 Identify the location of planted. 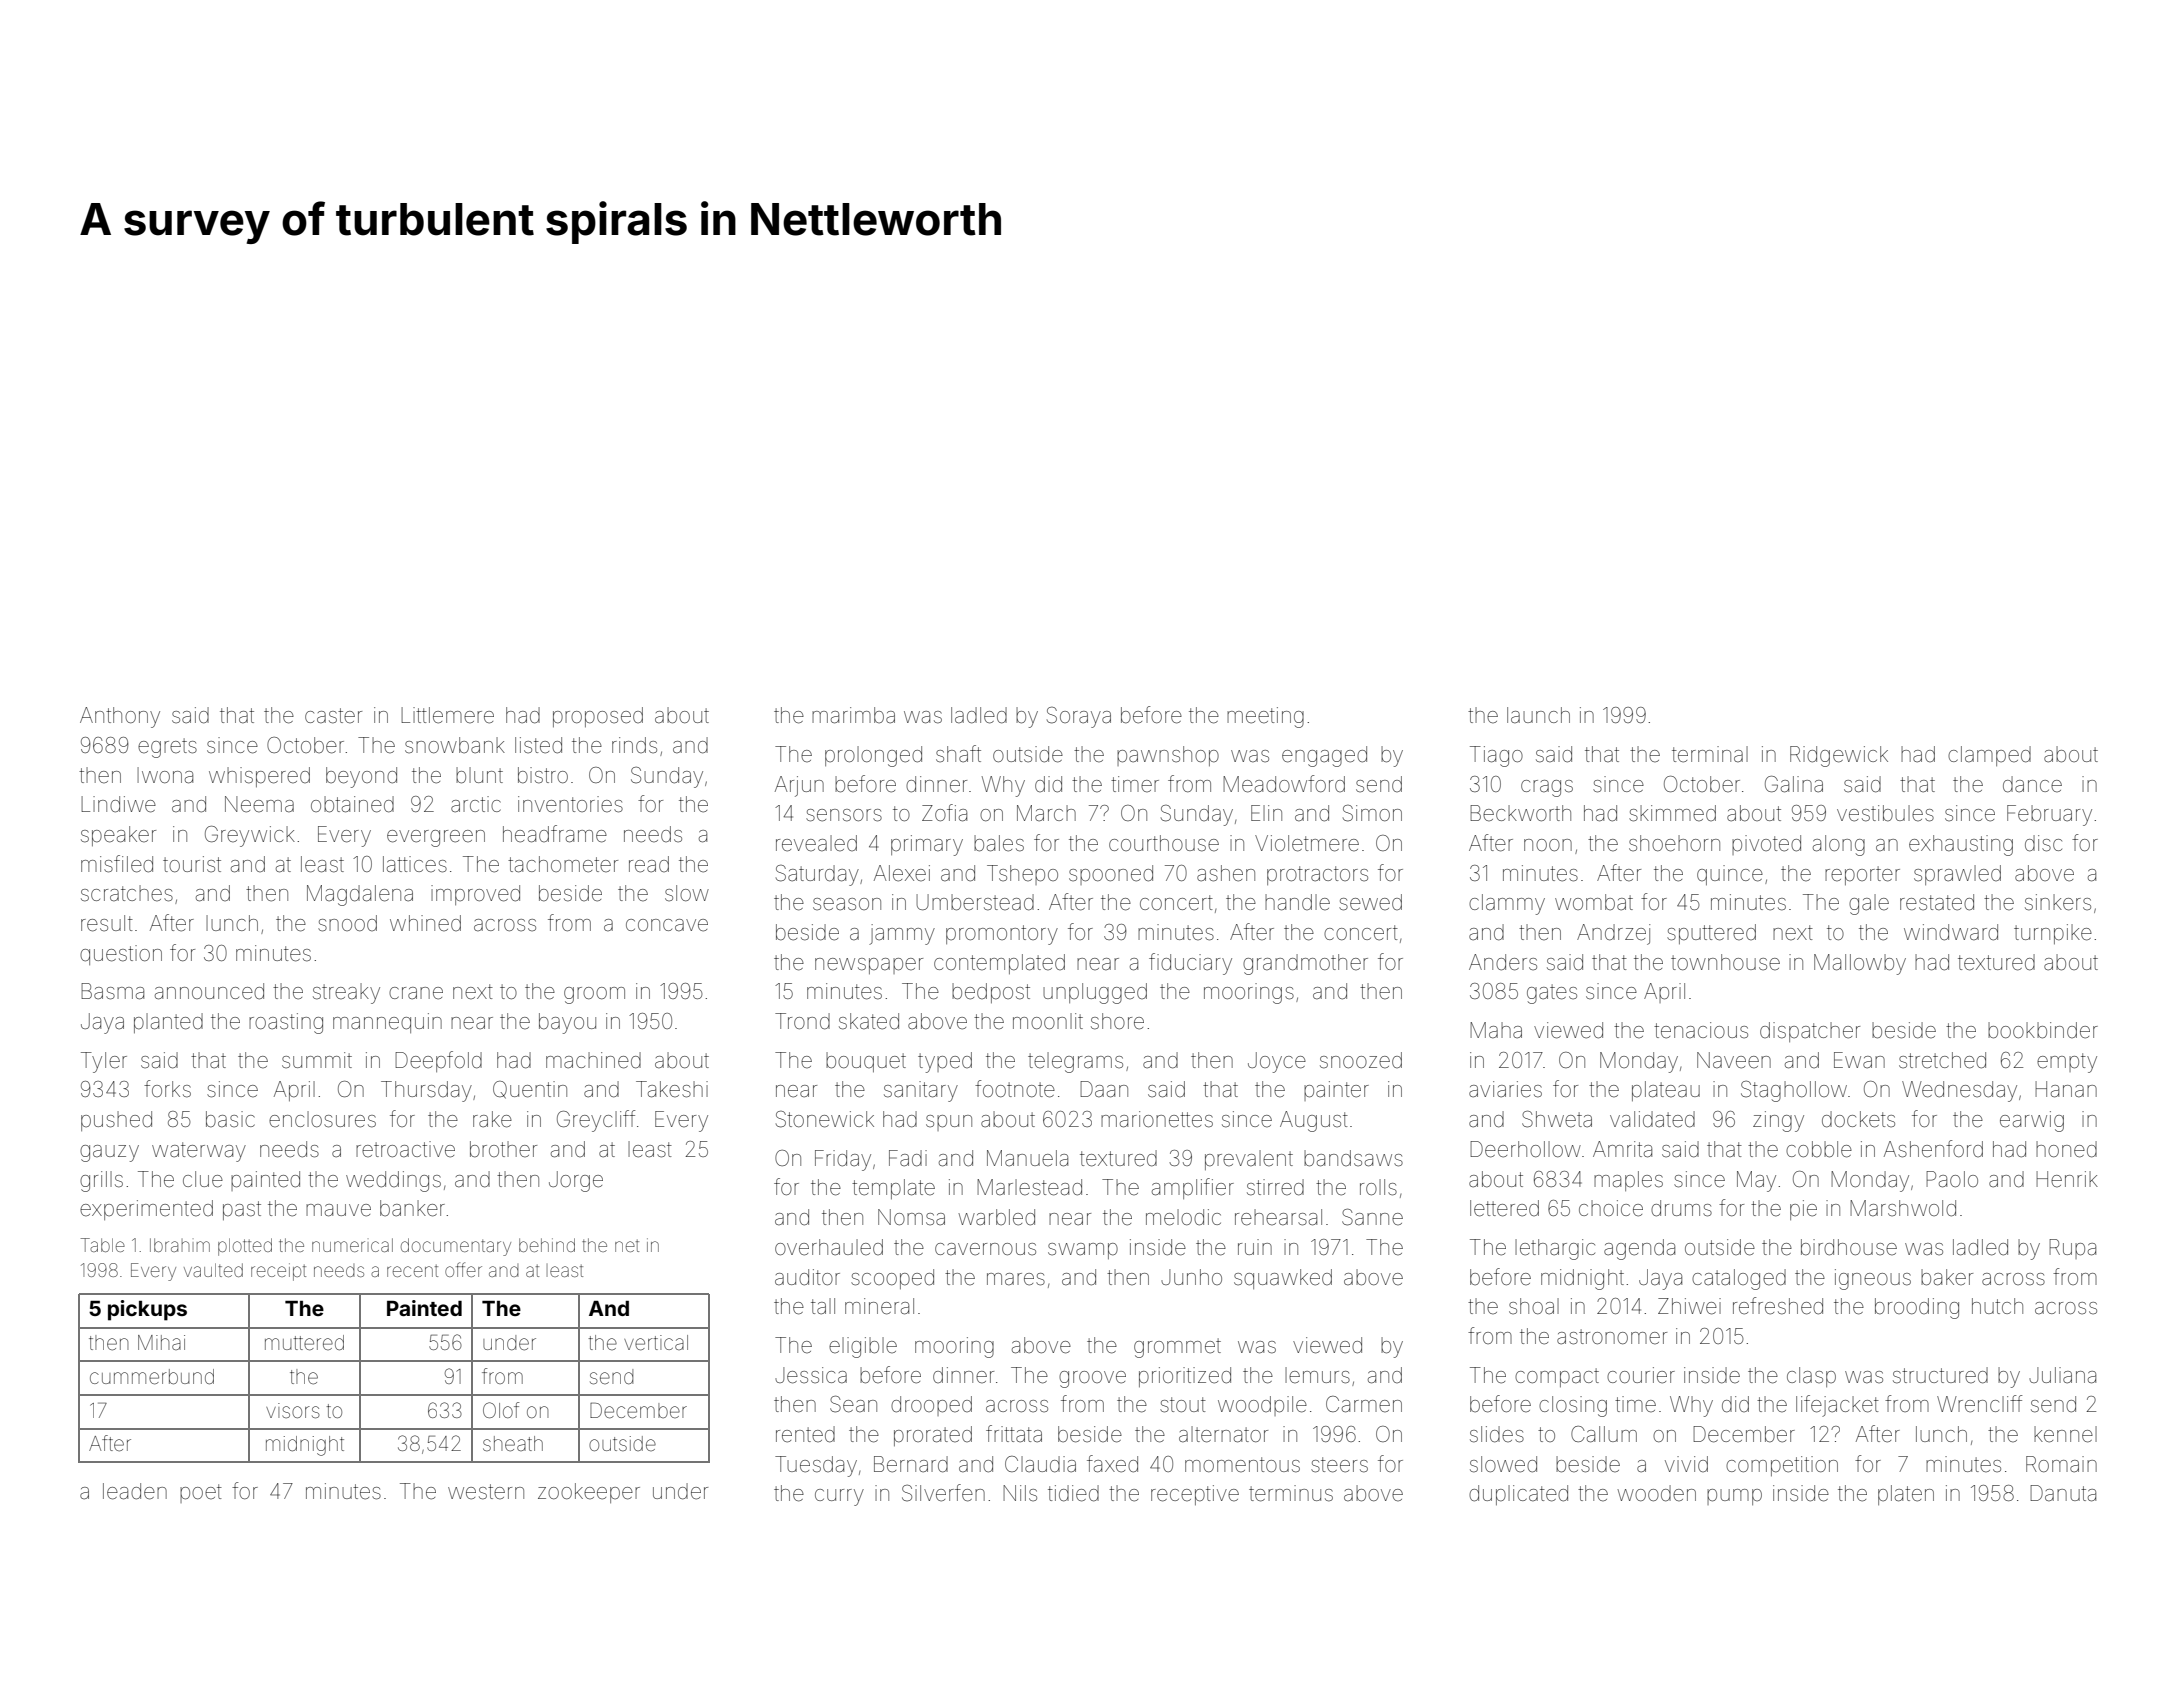
(168, 1023).
